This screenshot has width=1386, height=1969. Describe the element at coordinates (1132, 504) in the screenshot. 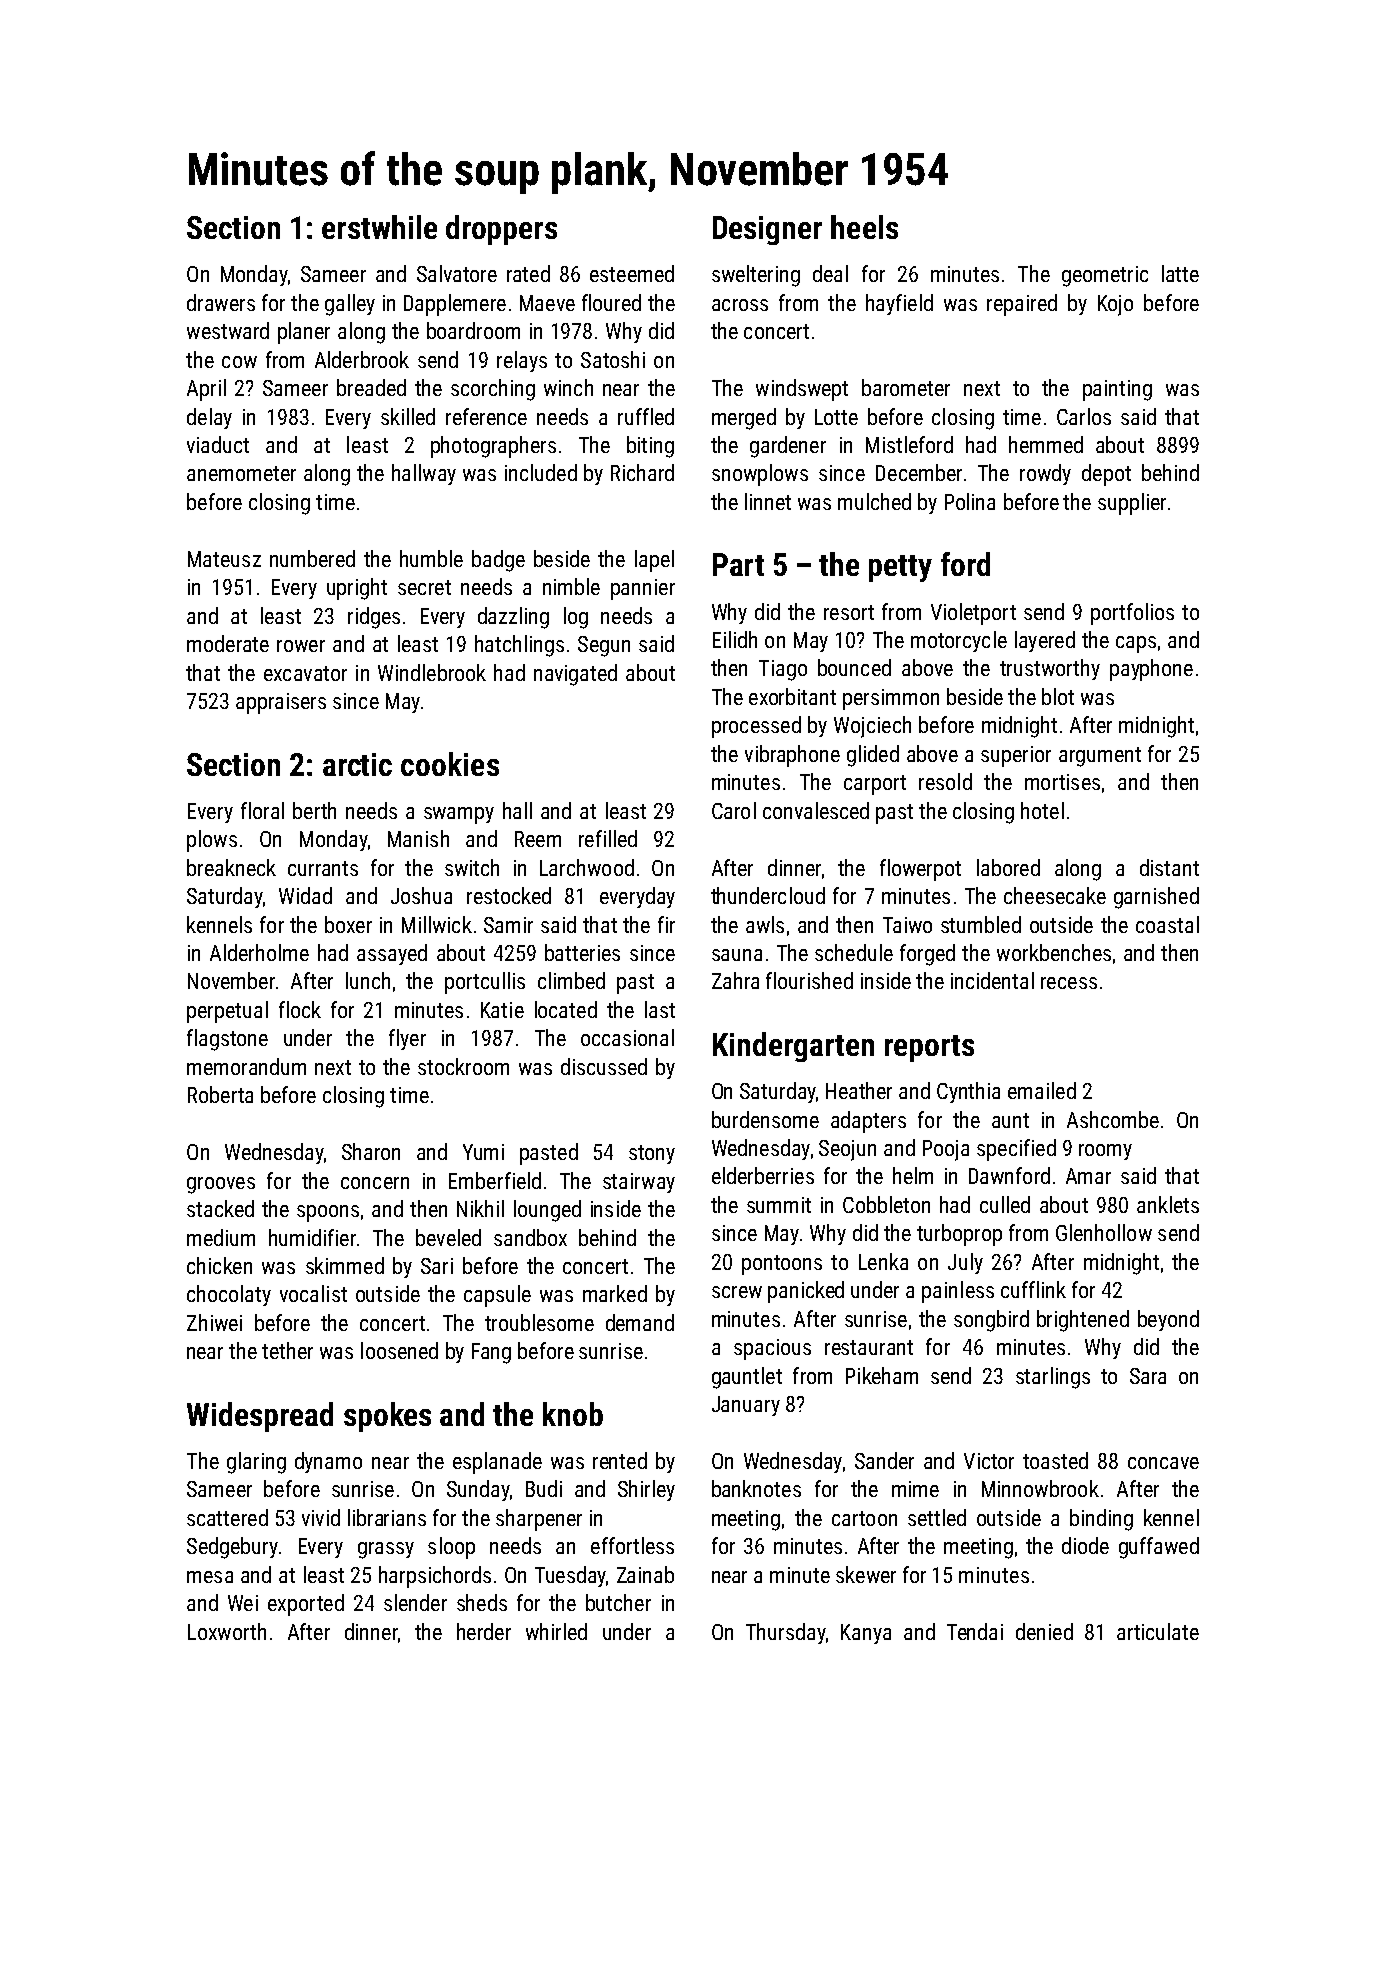

I see `supplier` at that location.
